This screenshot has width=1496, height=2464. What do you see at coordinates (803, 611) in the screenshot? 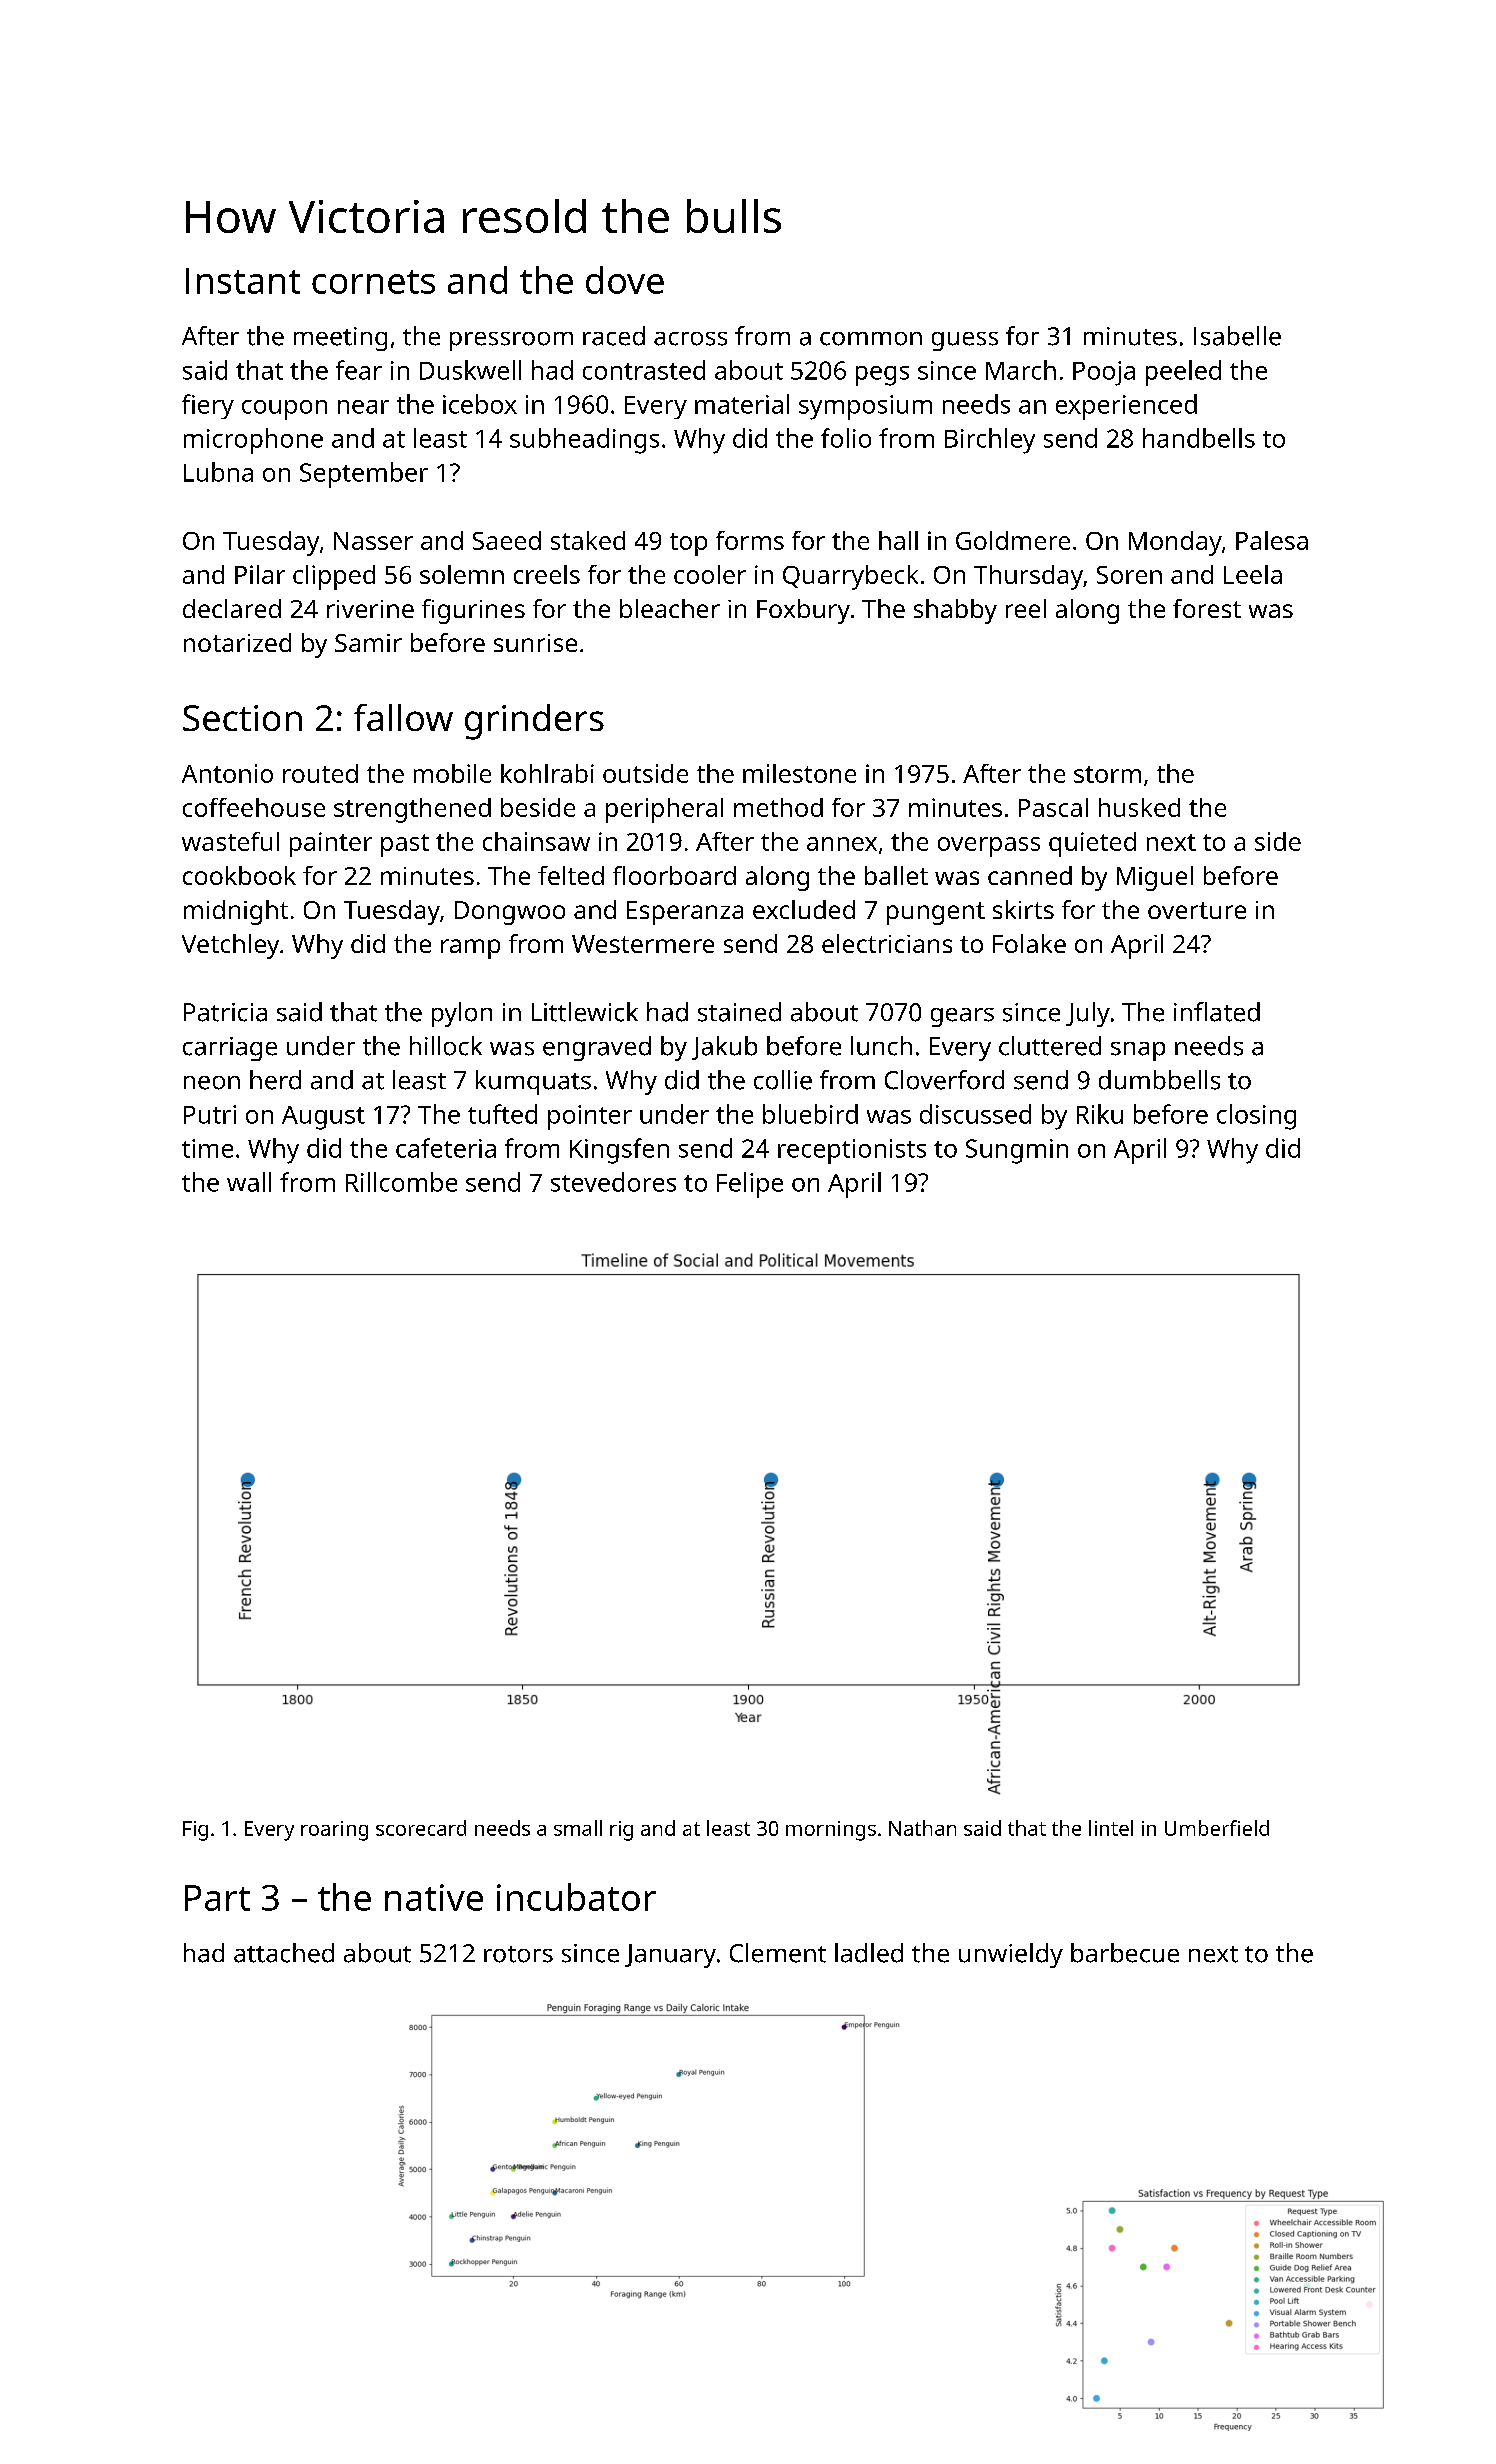
I see `Foxbury` at bounding box center [803, 611].
